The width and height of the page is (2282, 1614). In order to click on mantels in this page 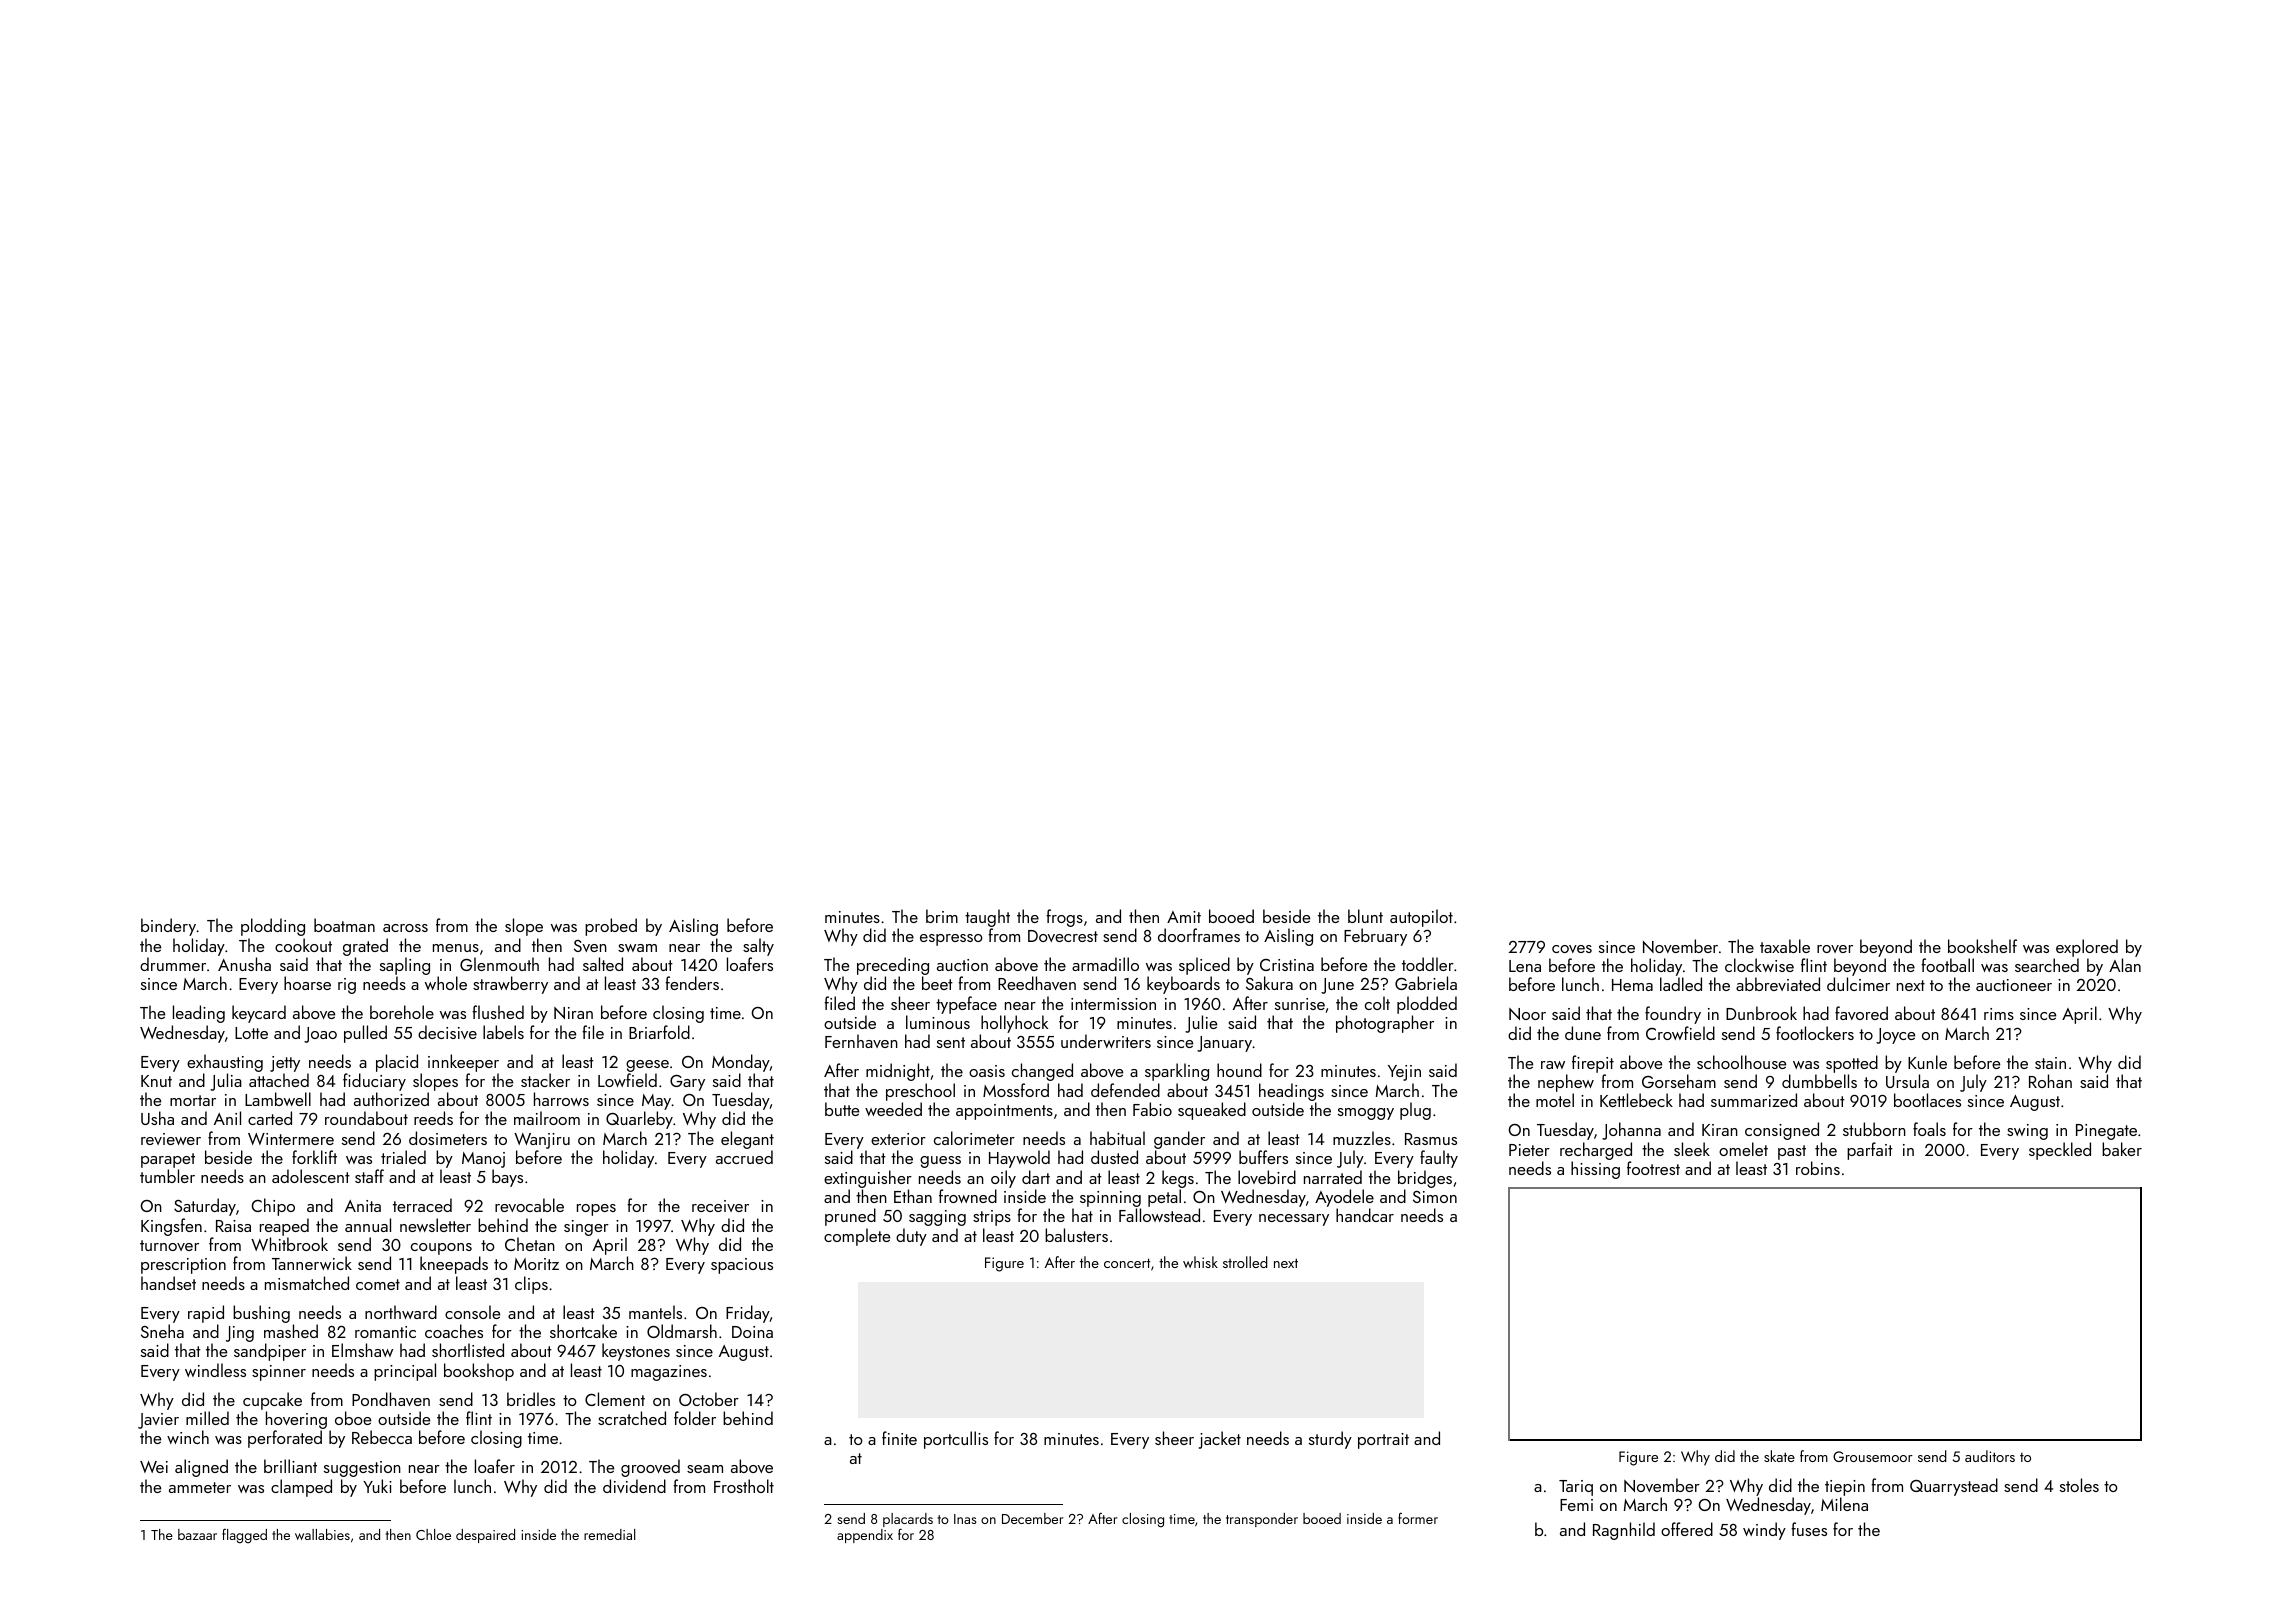, I will do `click(655, 1312)`.
